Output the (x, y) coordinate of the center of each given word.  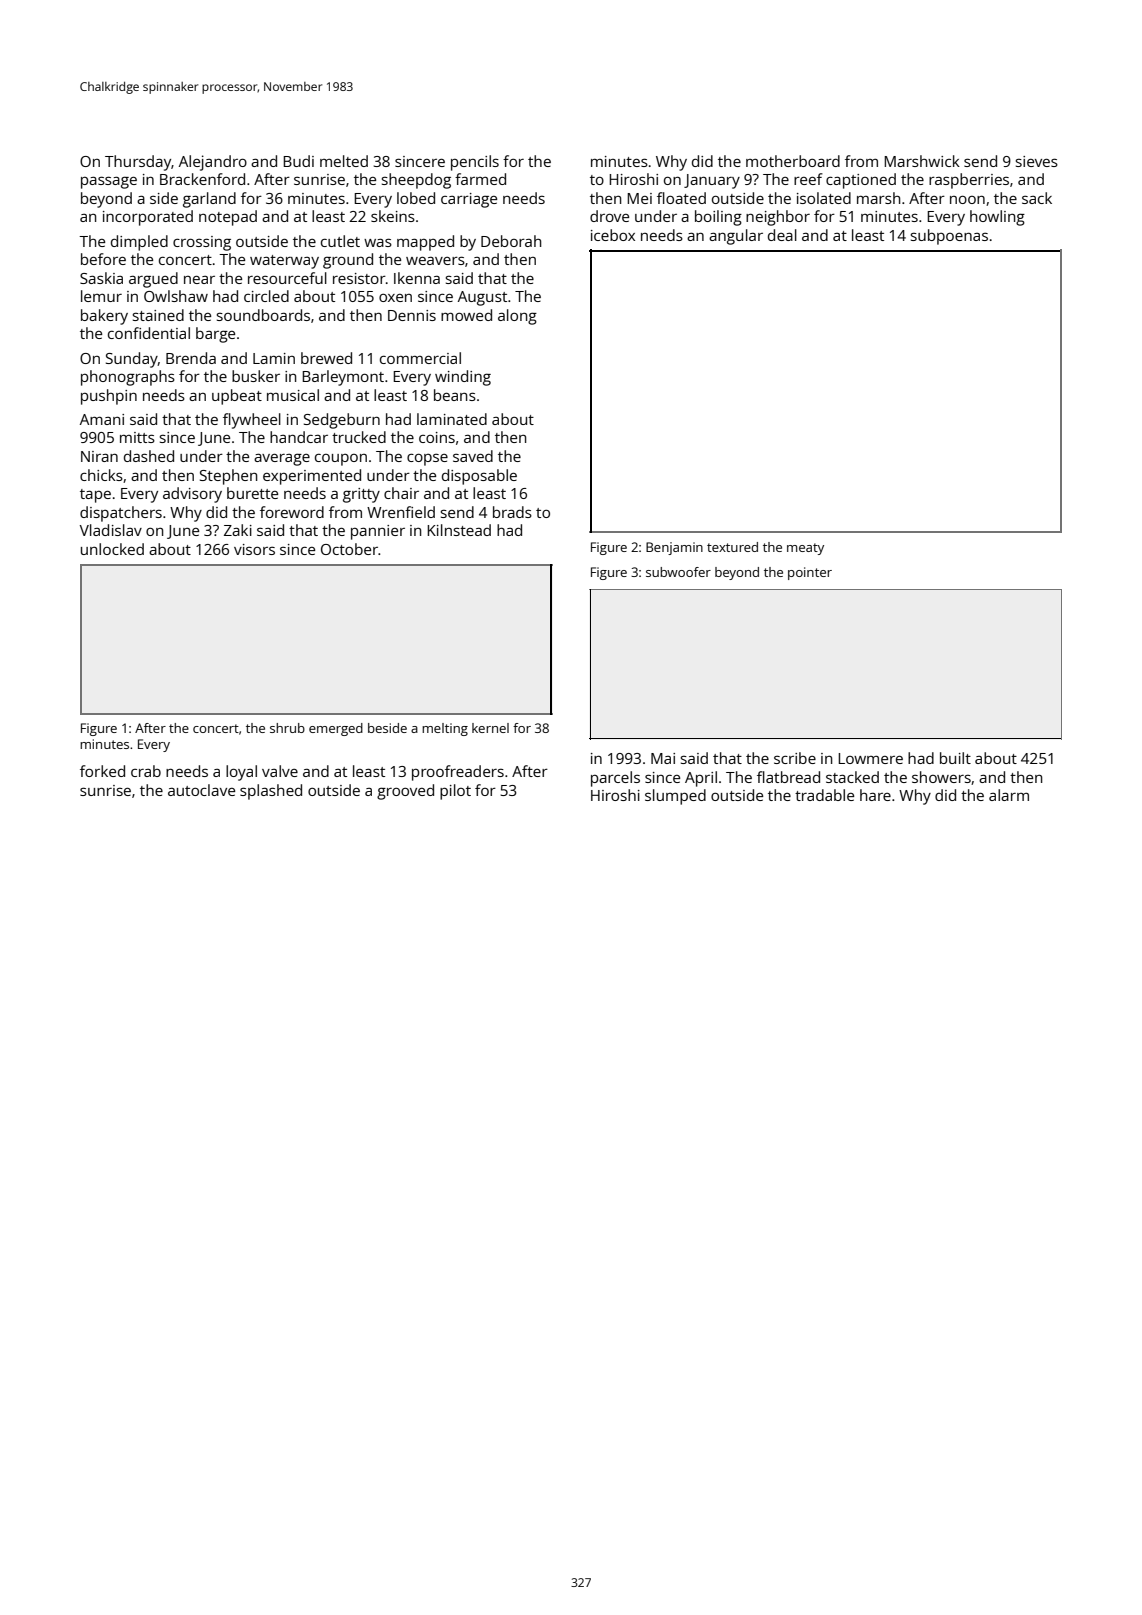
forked (102, 771)
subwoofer (678, 572)
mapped (425, 243)
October (349, 549)
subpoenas (949, 237)
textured (732, 547)
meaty (805, 549)
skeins (393, 216)
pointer (810, 573)
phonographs (128, 378)
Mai (663, 758)
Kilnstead (459, 530)
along (517, 317)
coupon (341, 459)
